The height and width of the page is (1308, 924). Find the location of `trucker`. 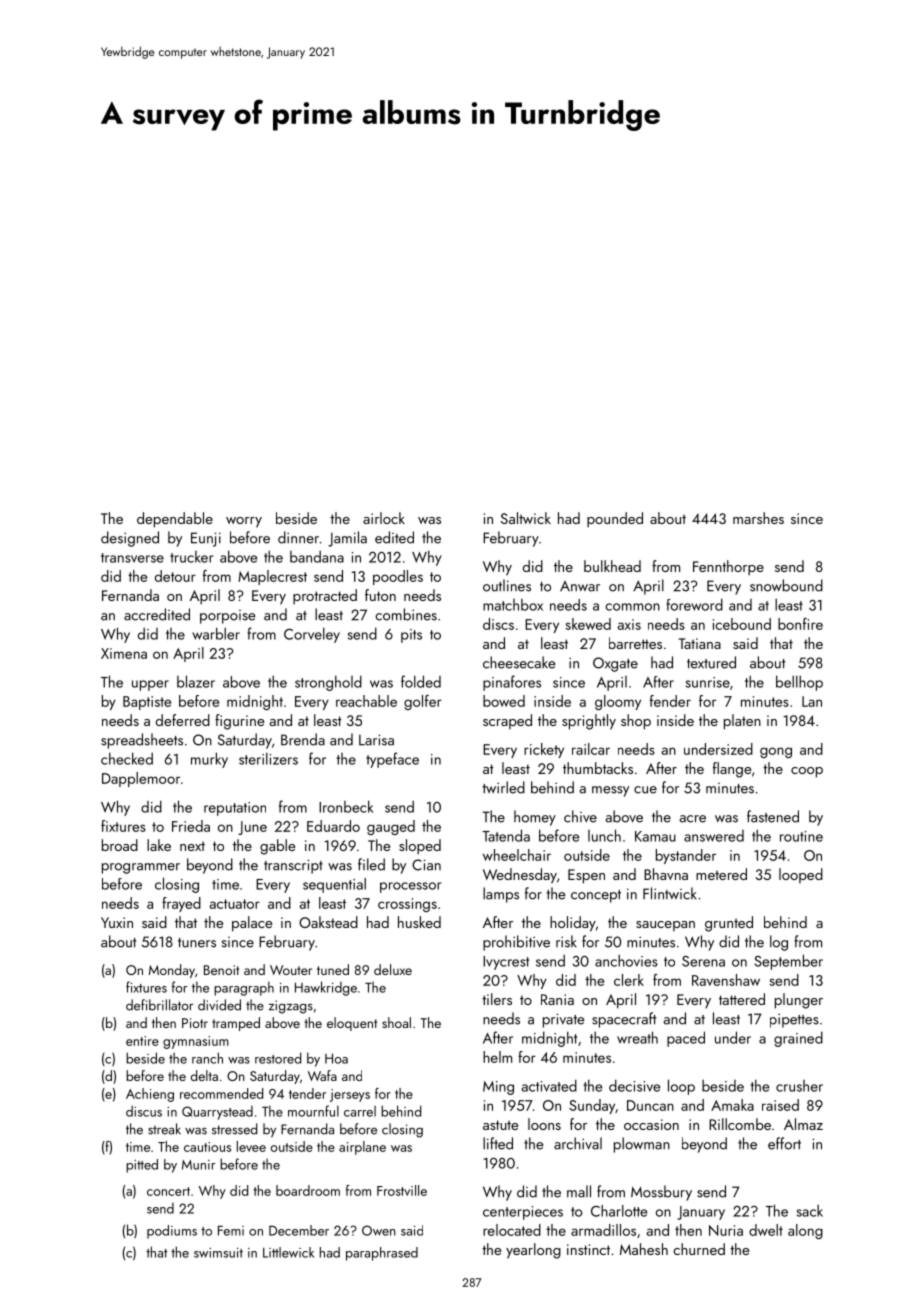

trucker is located at coordinates (191, 557).
